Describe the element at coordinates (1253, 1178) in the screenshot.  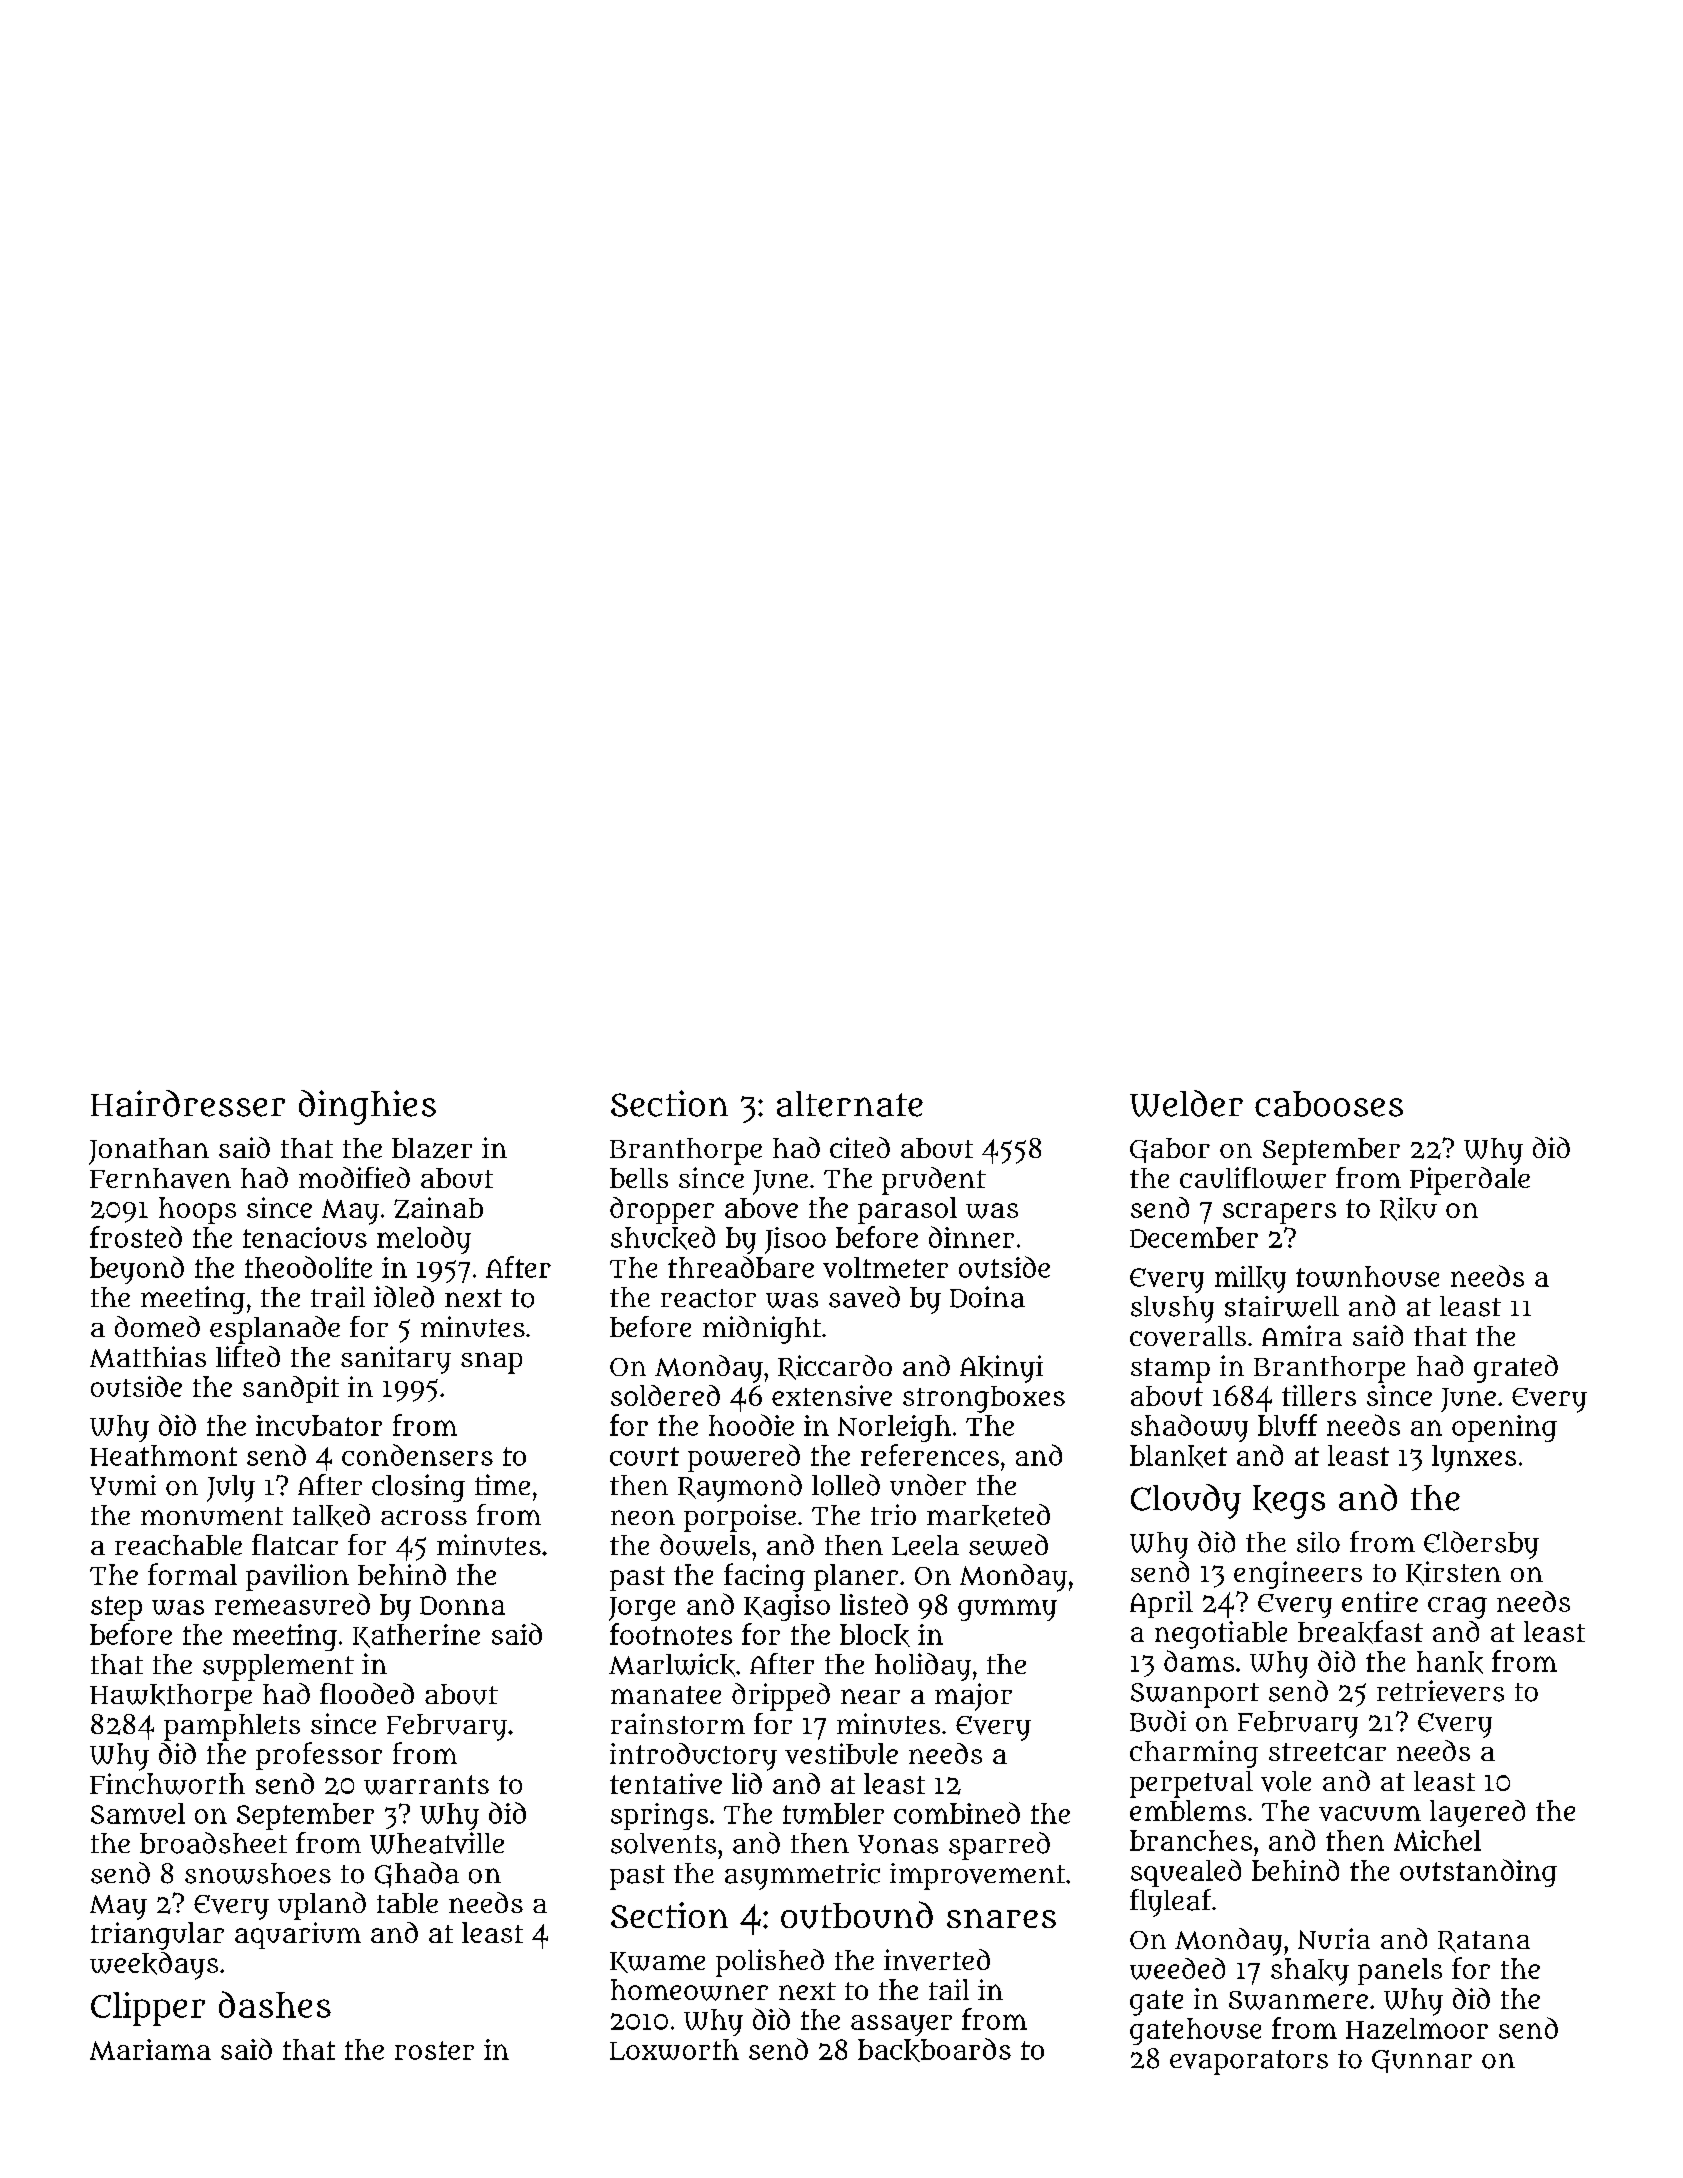
I see `cauliflower` at that location.
